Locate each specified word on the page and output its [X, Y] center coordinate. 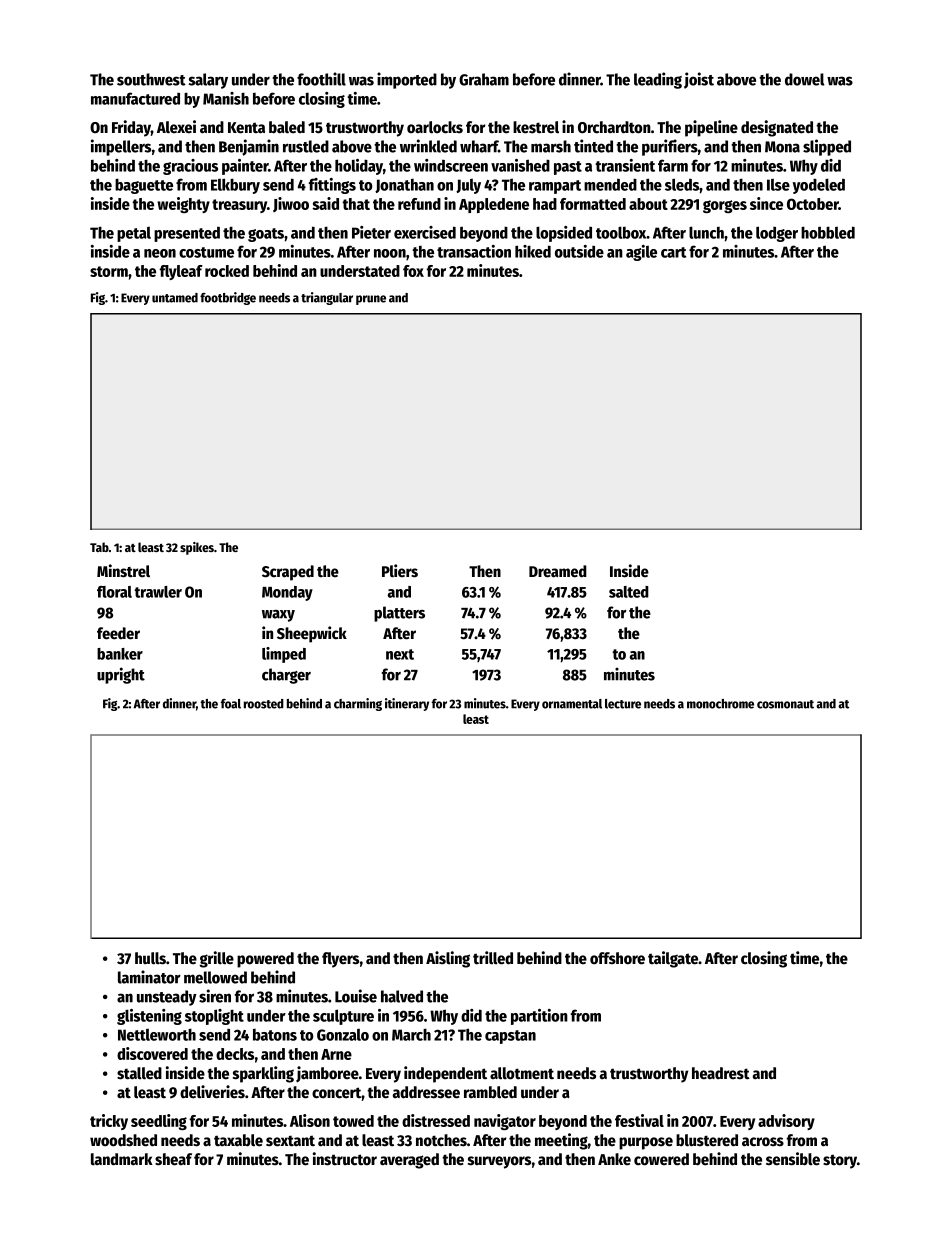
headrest [721, 1073]
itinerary [407, 704]
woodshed [123, 1140]
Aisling [448, 959]
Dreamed [558, 571]
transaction [474, 251]
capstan [510, 1037]
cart [673, 252]
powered [265, 960]
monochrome [720, 704]
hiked [533, 251]
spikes [197, 548]
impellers [121, 147]
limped [284, 655]
